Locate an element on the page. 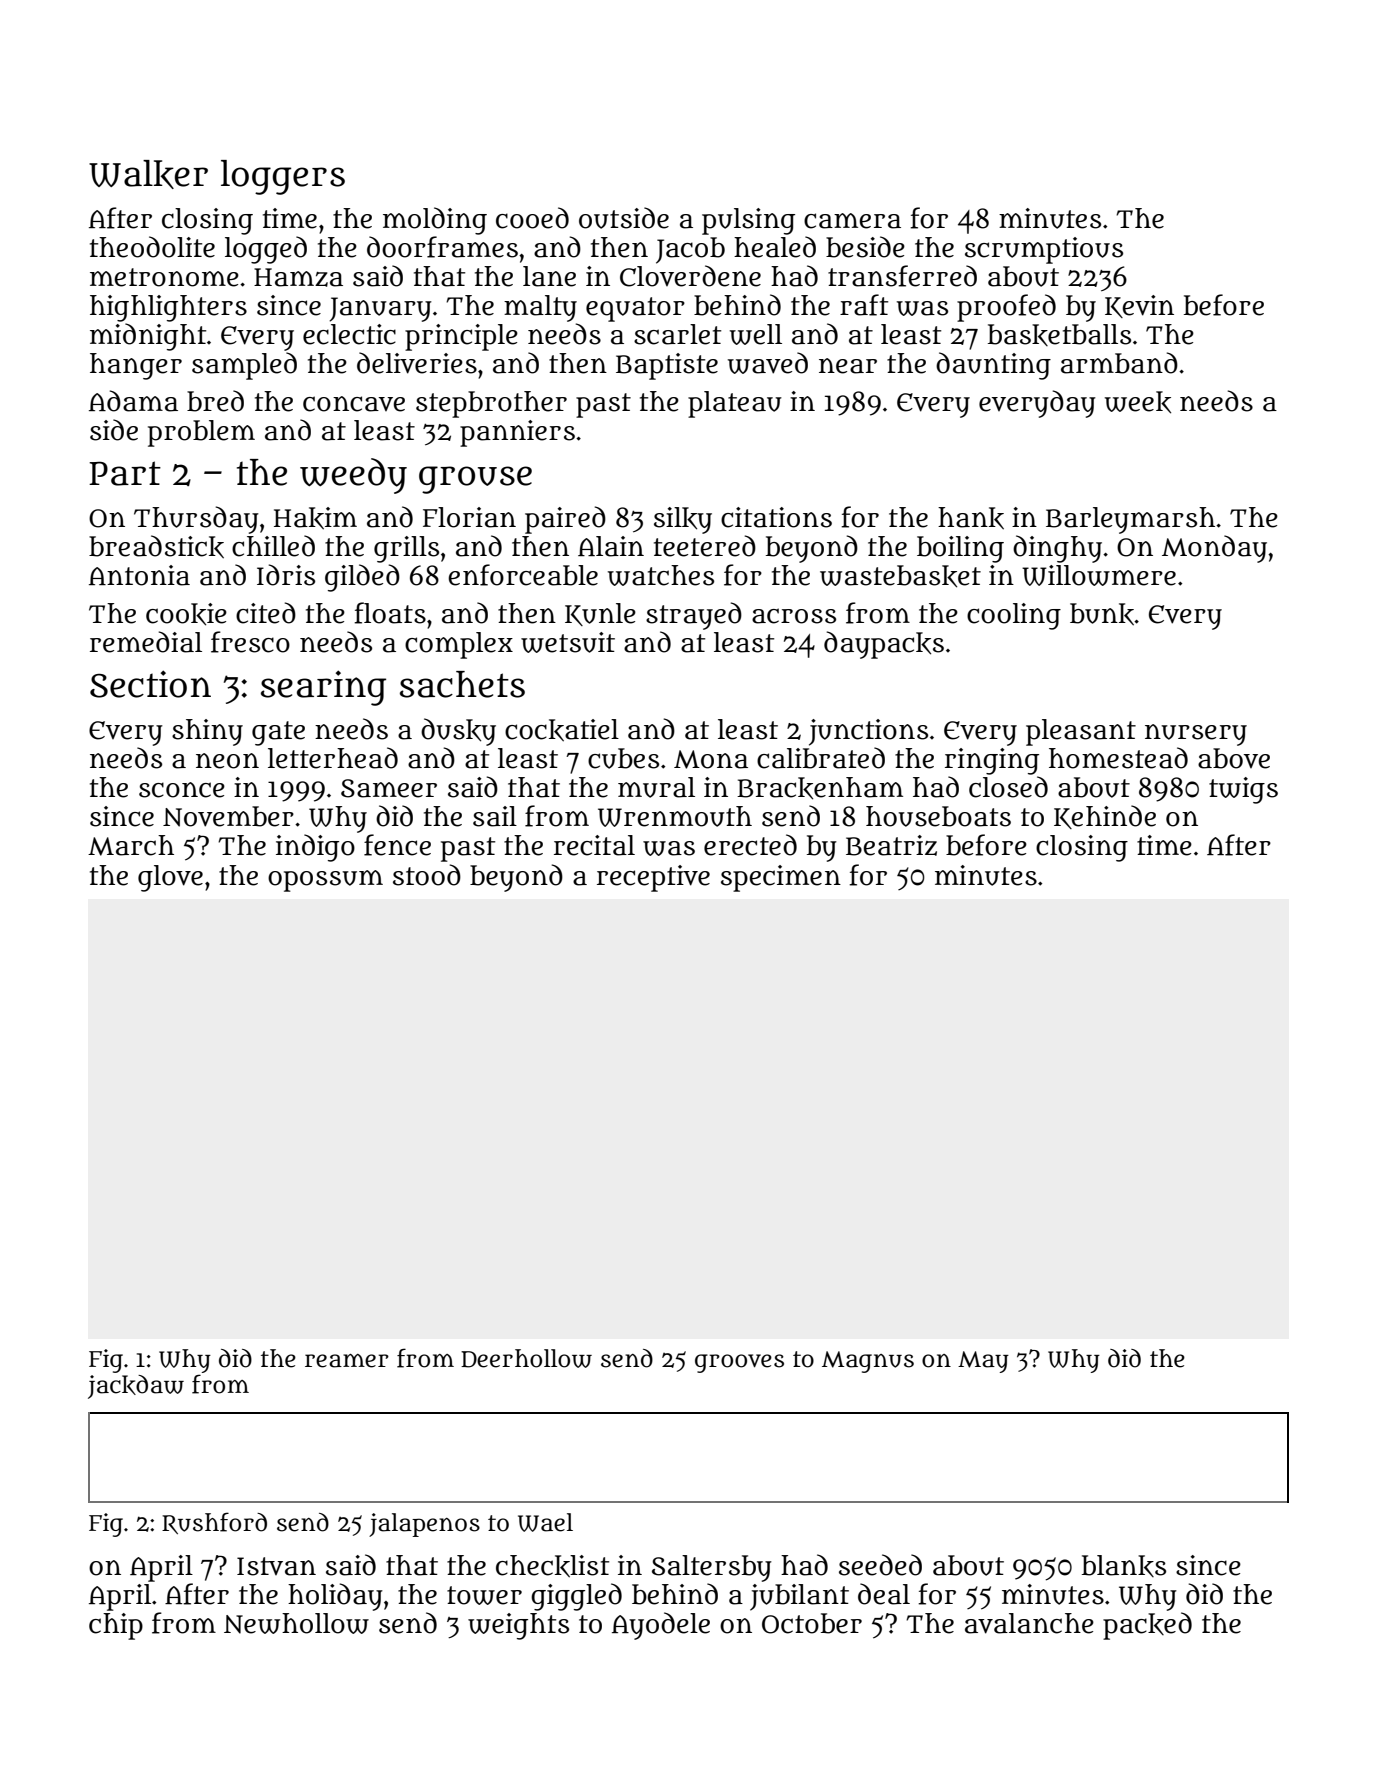 The width and height of the image is (1377, 1783). dusky is located at coordinates (458, 732).
